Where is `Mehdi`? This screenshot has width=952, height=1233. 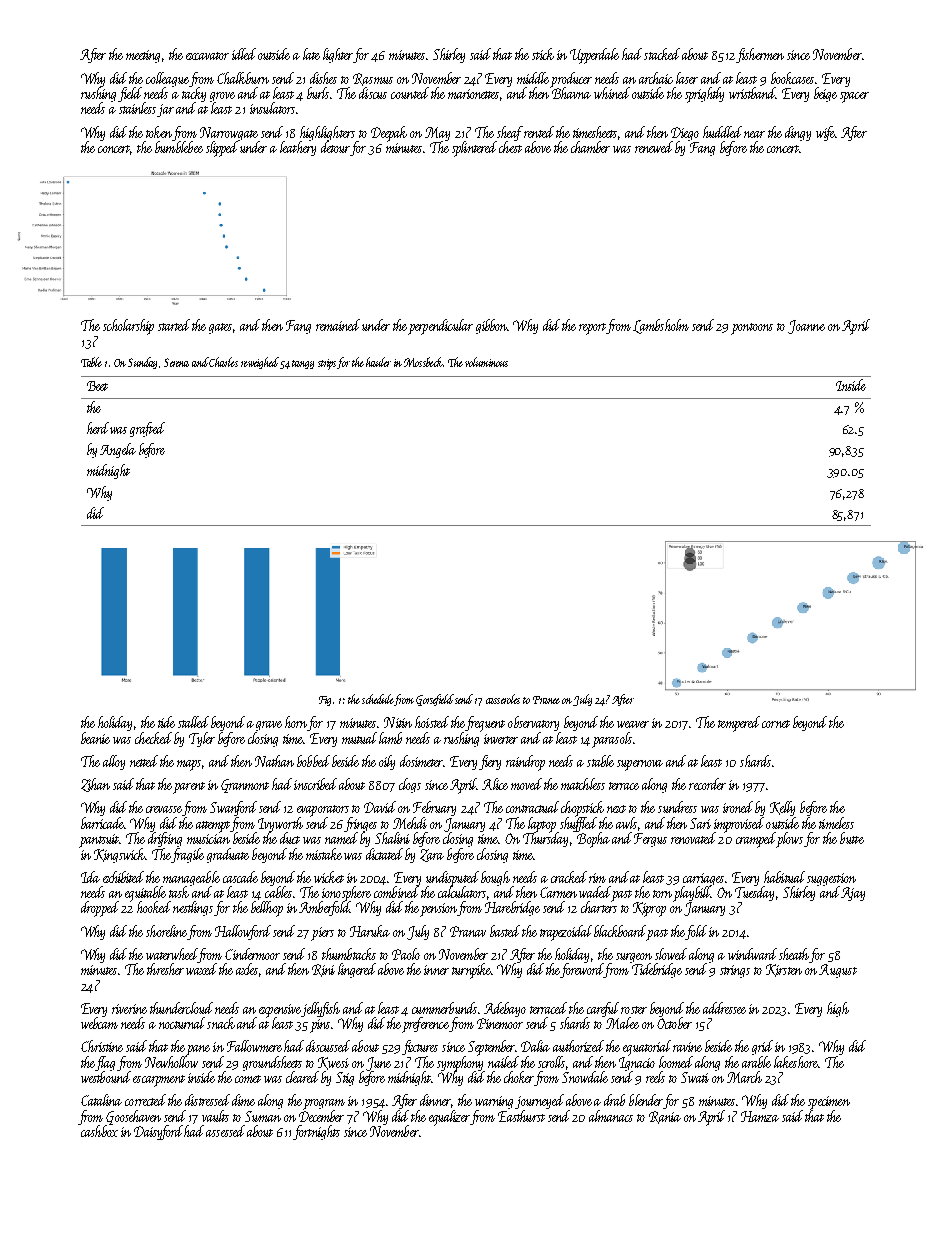
Mehdi is located at coordinates (410, 823).
